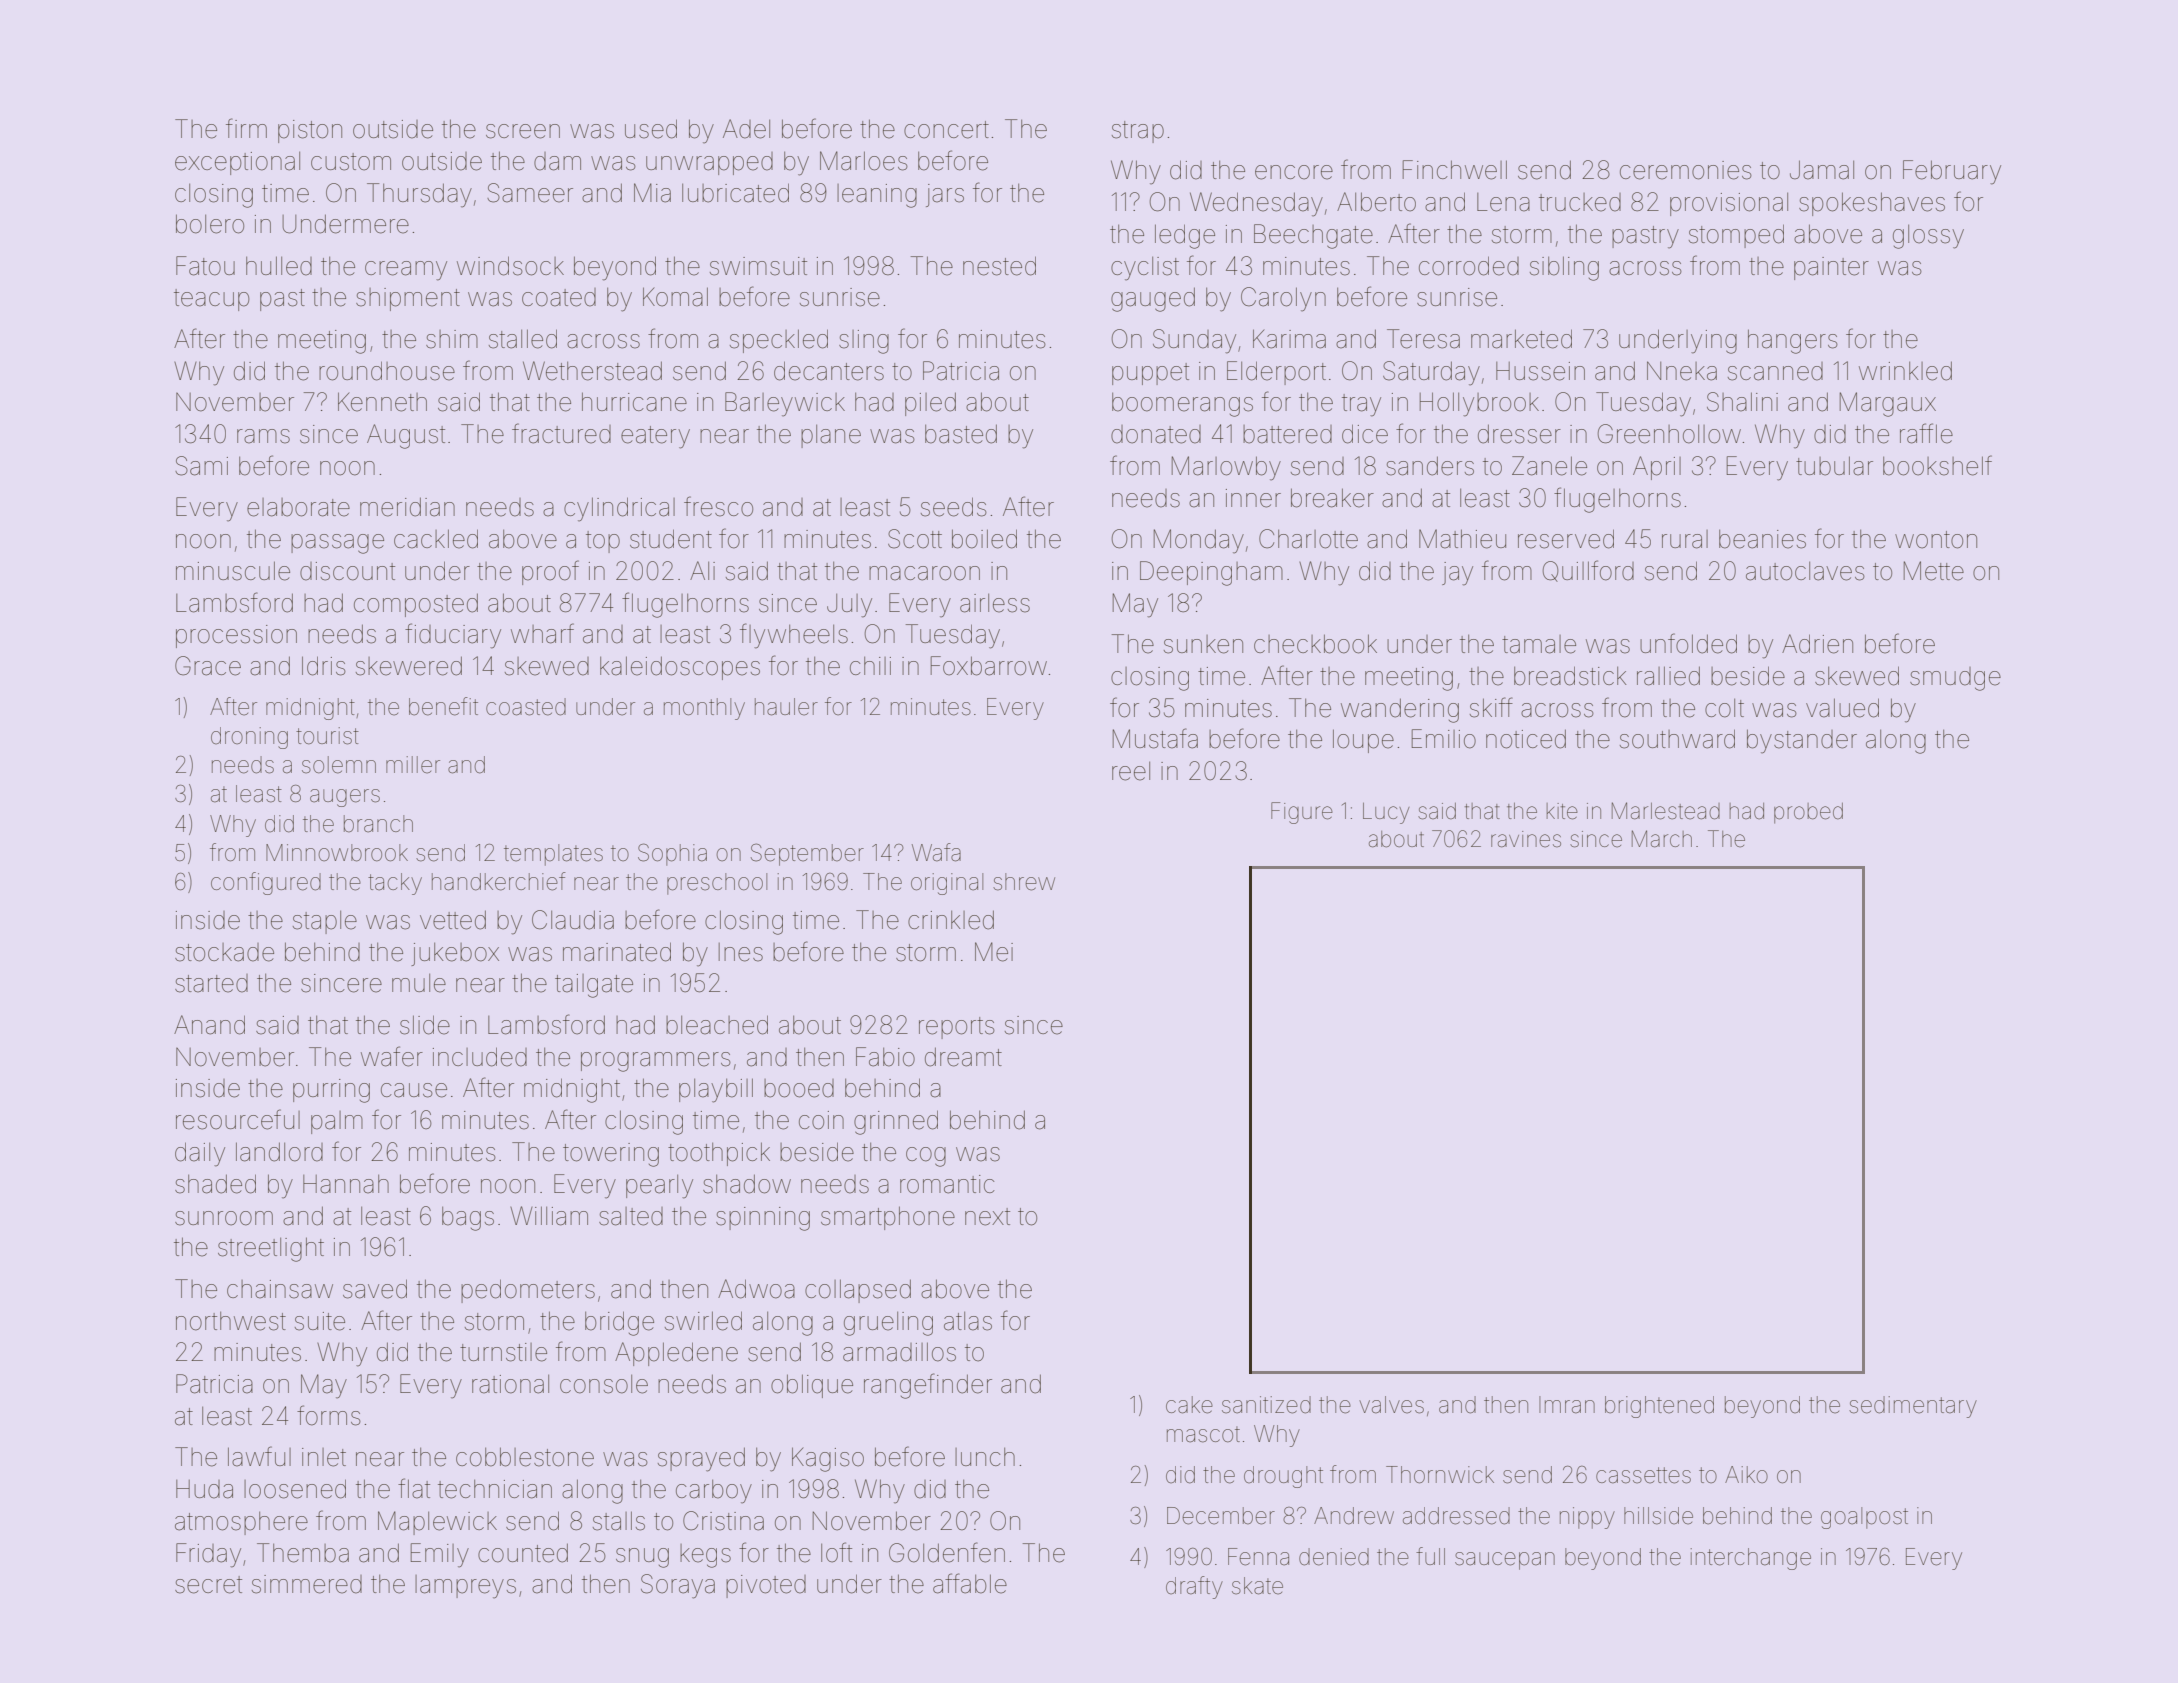  Describe the element at coordinates (1386, 813) in the document. I see `Lucy` at that location.
